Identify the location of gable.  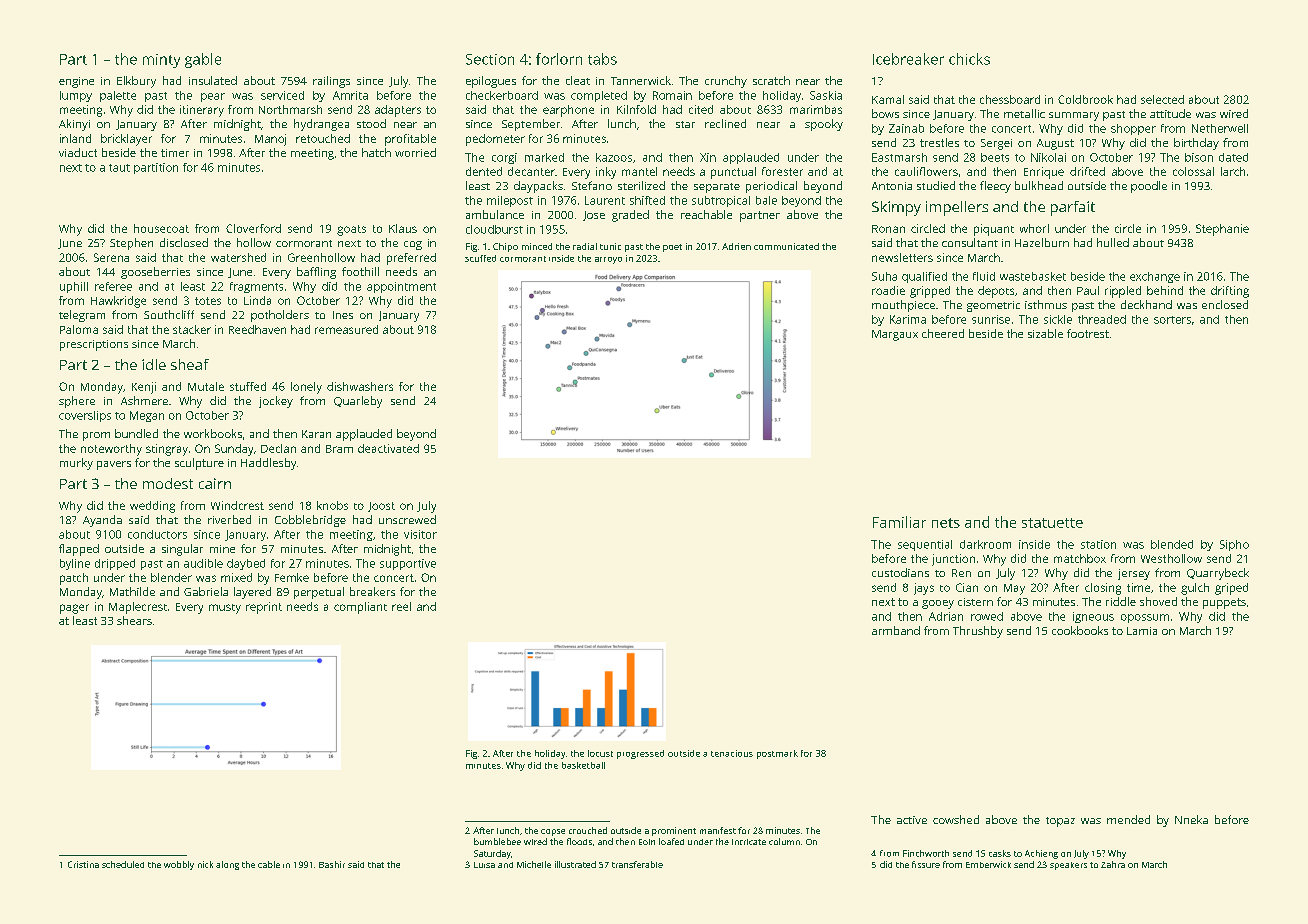
(203, 60).
